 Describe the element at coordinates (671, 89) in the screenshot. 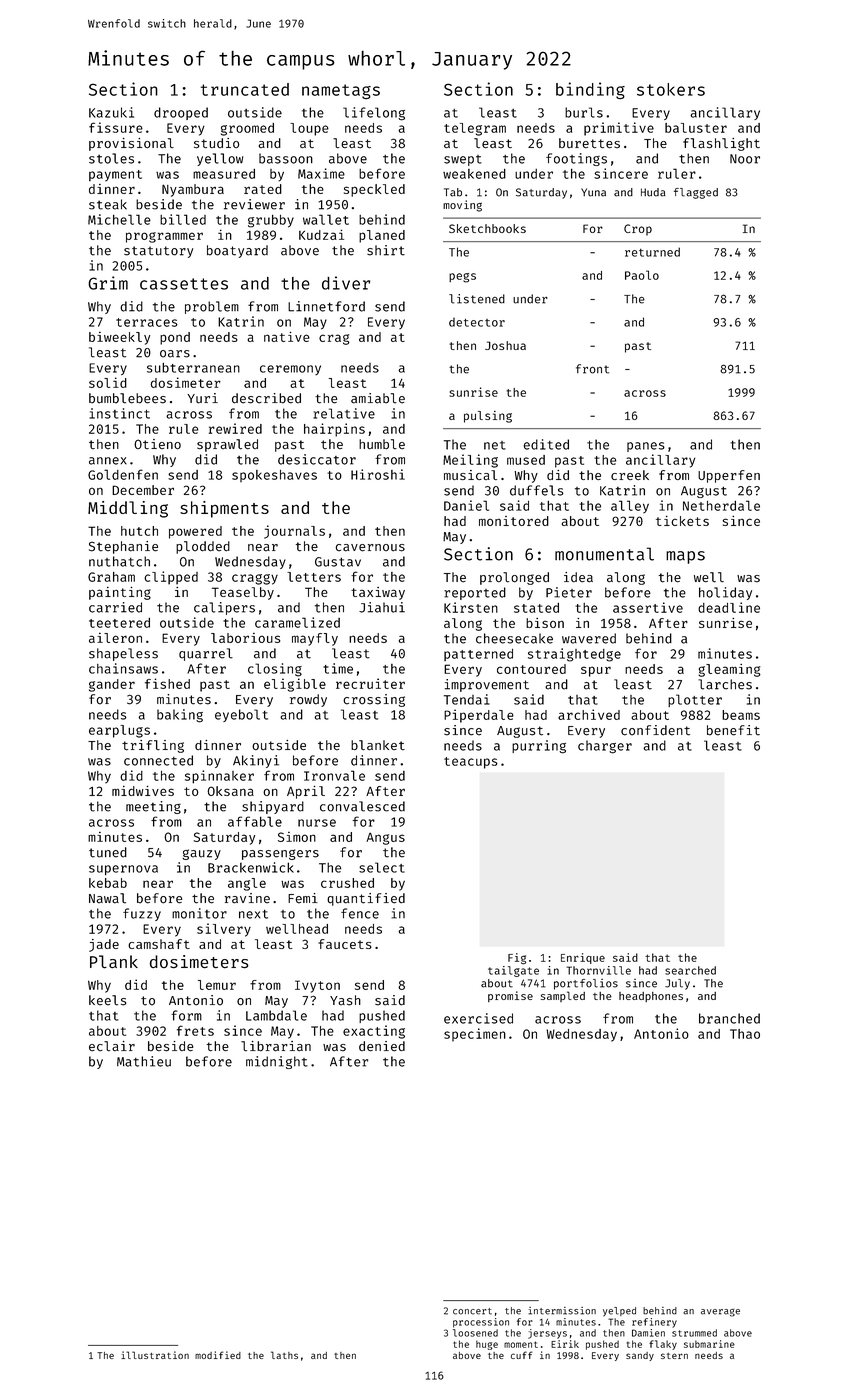

I see `stokers` at that location.
